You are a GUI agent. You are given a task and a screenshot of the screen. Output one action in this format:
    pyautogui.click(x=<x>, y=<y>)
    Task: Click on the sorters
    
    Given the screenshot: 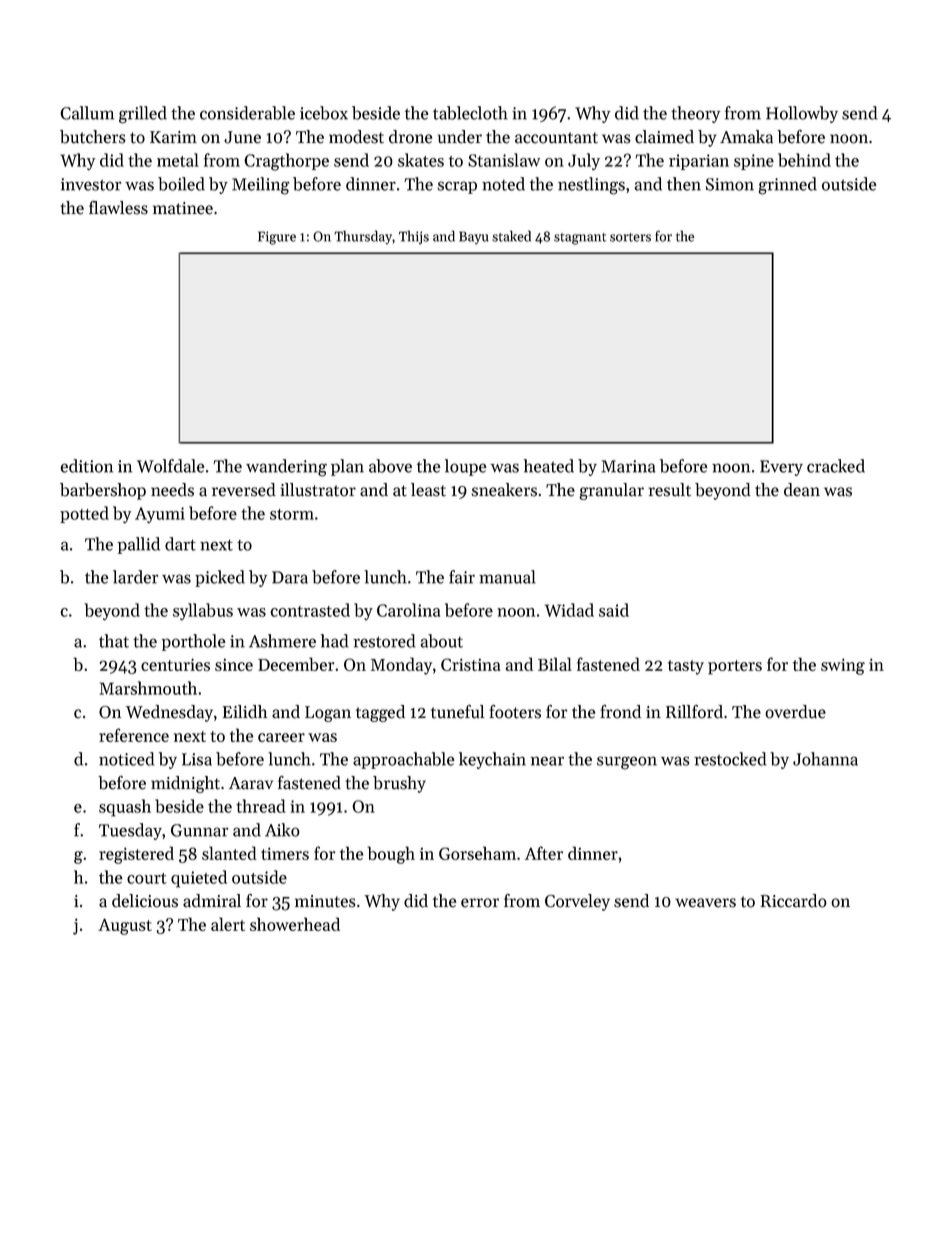 What is the action you would take?
    pyautogui.click(x=630, y=237)
